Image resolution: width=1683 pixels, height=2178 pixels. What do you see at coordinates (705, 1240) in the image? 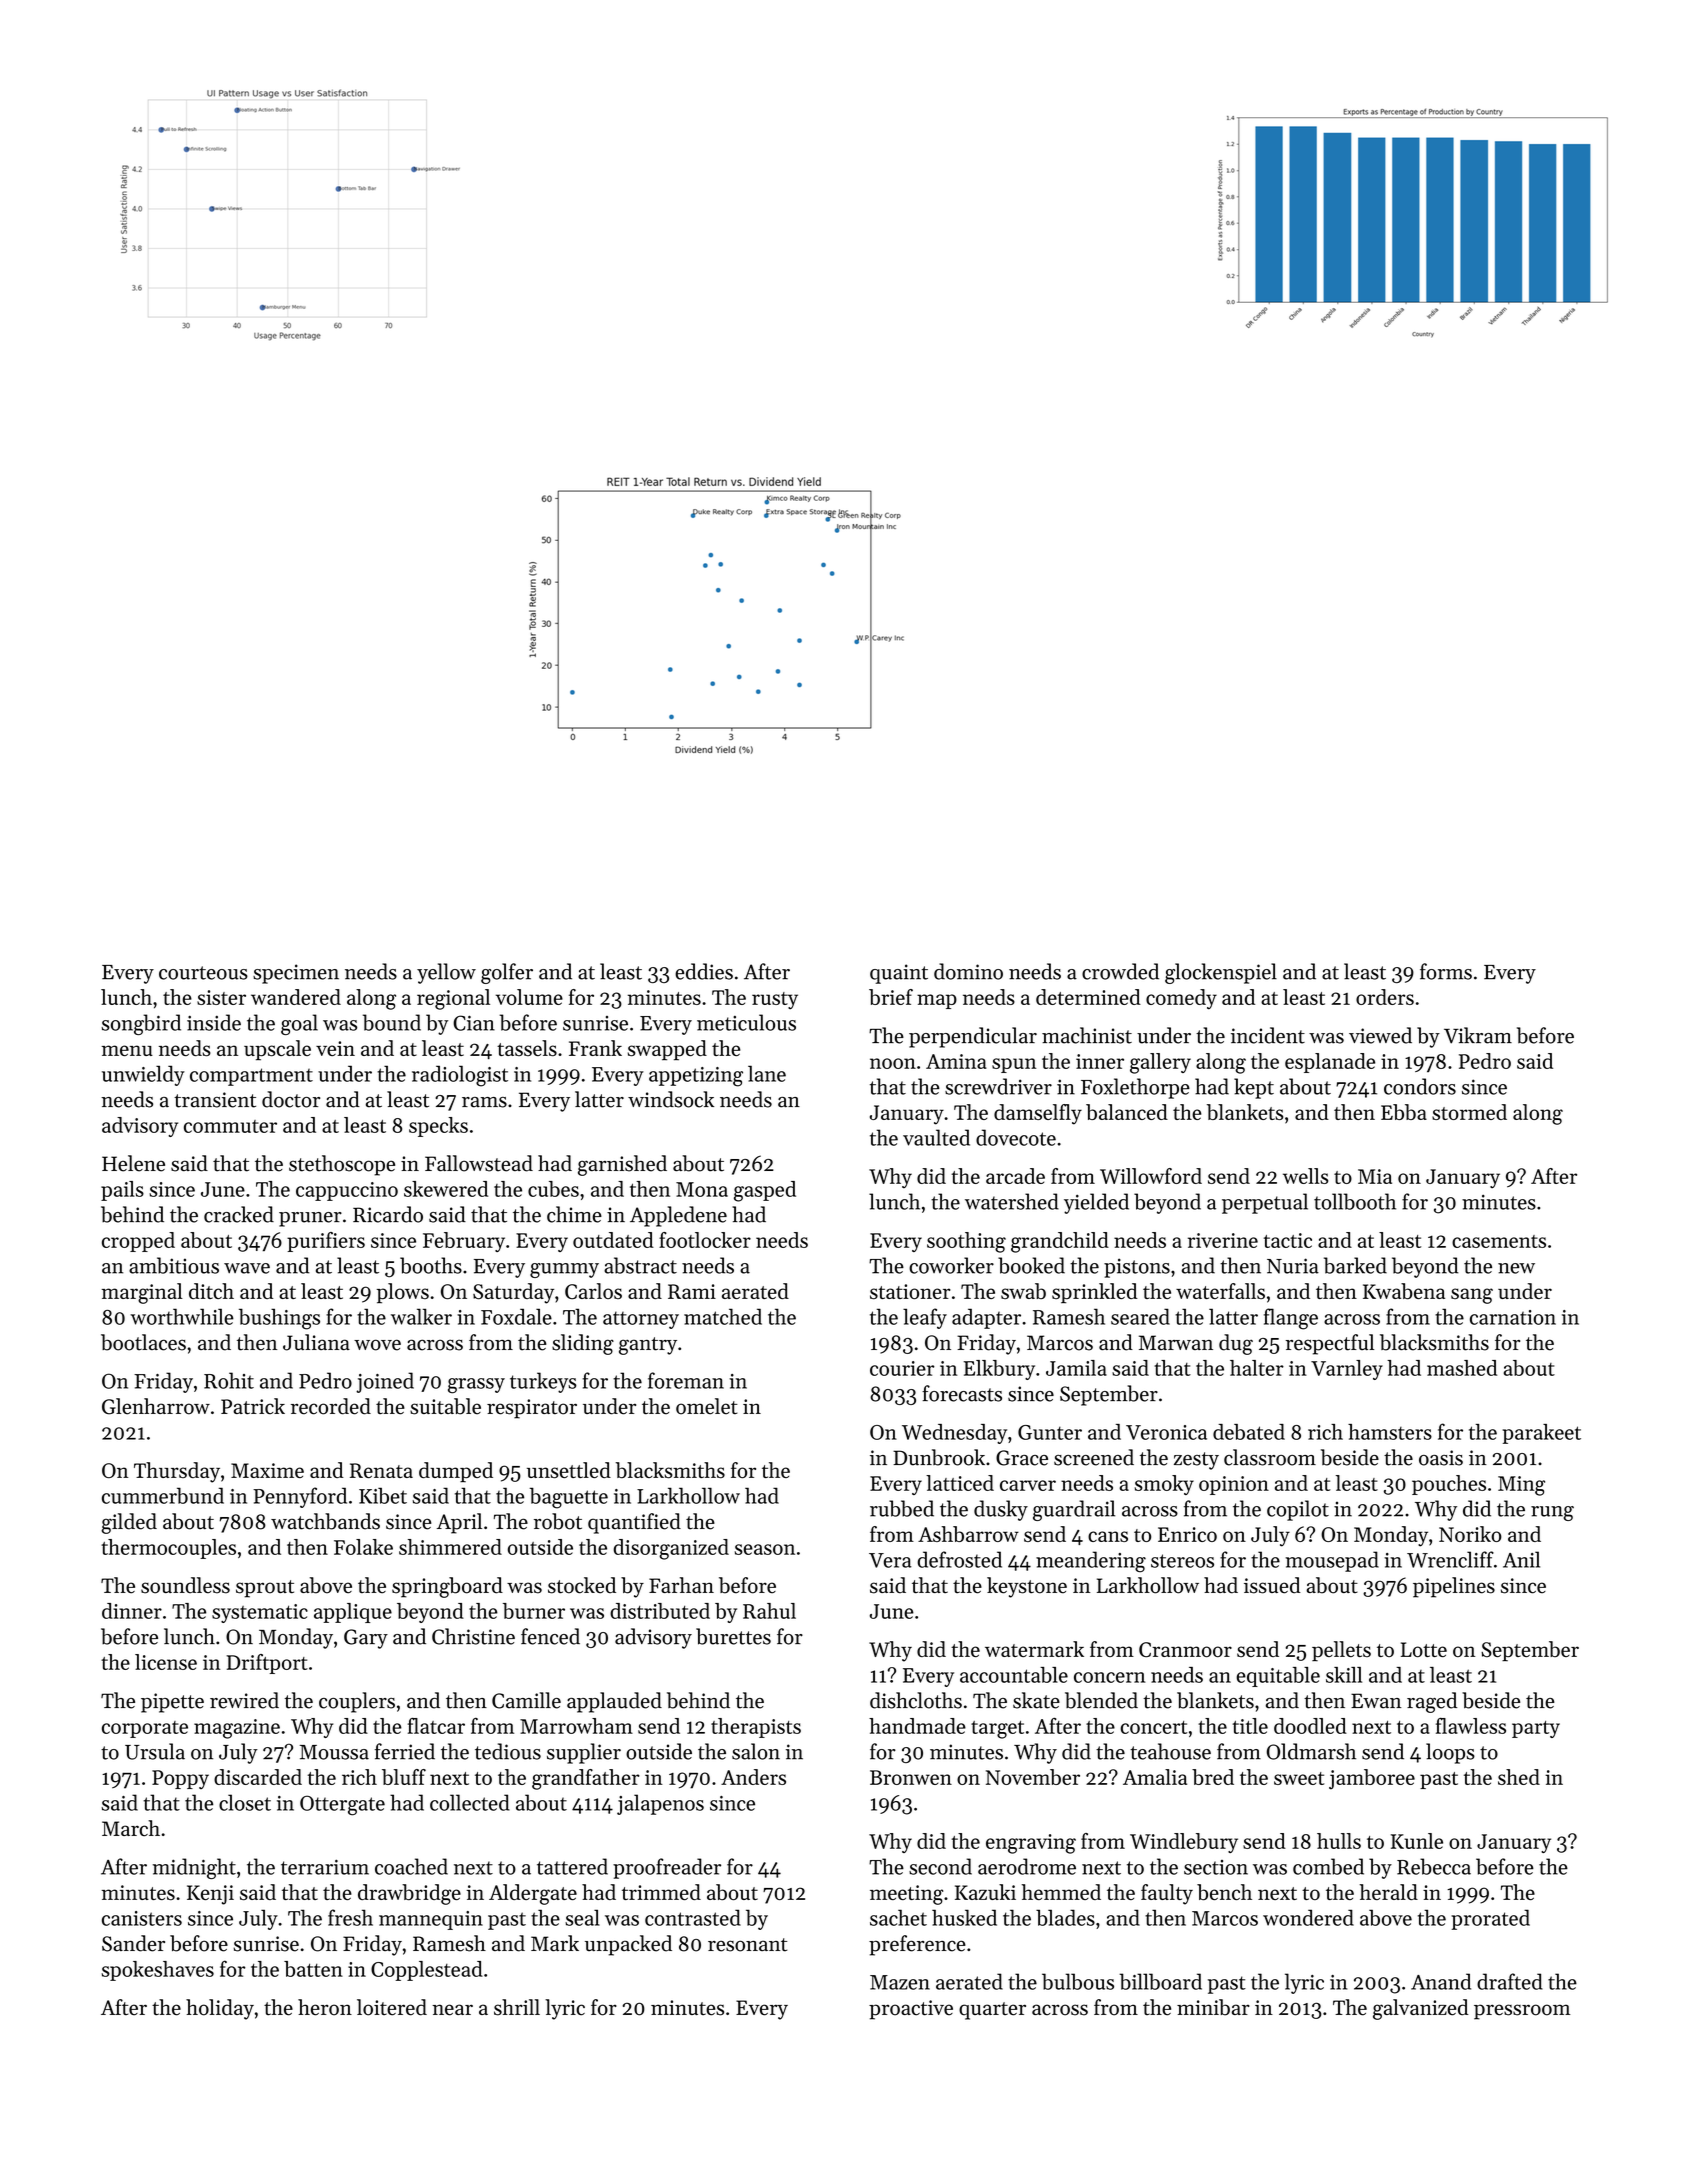
I see `footlocker` at bounding box center [705, 1240].
